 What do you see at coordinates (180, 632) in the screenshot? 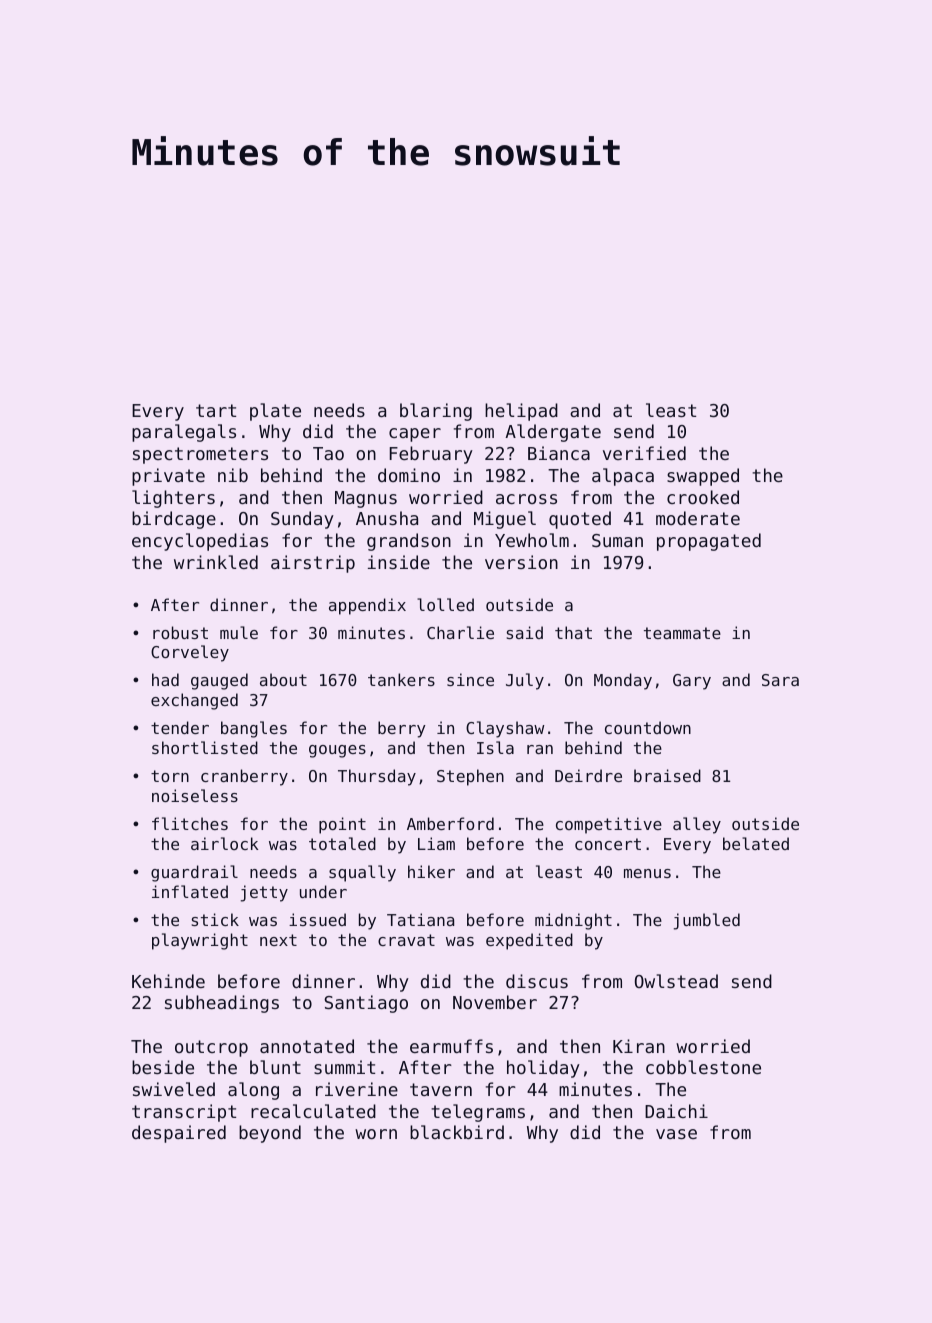
I see `robust` at bounding box center [180, 632].
